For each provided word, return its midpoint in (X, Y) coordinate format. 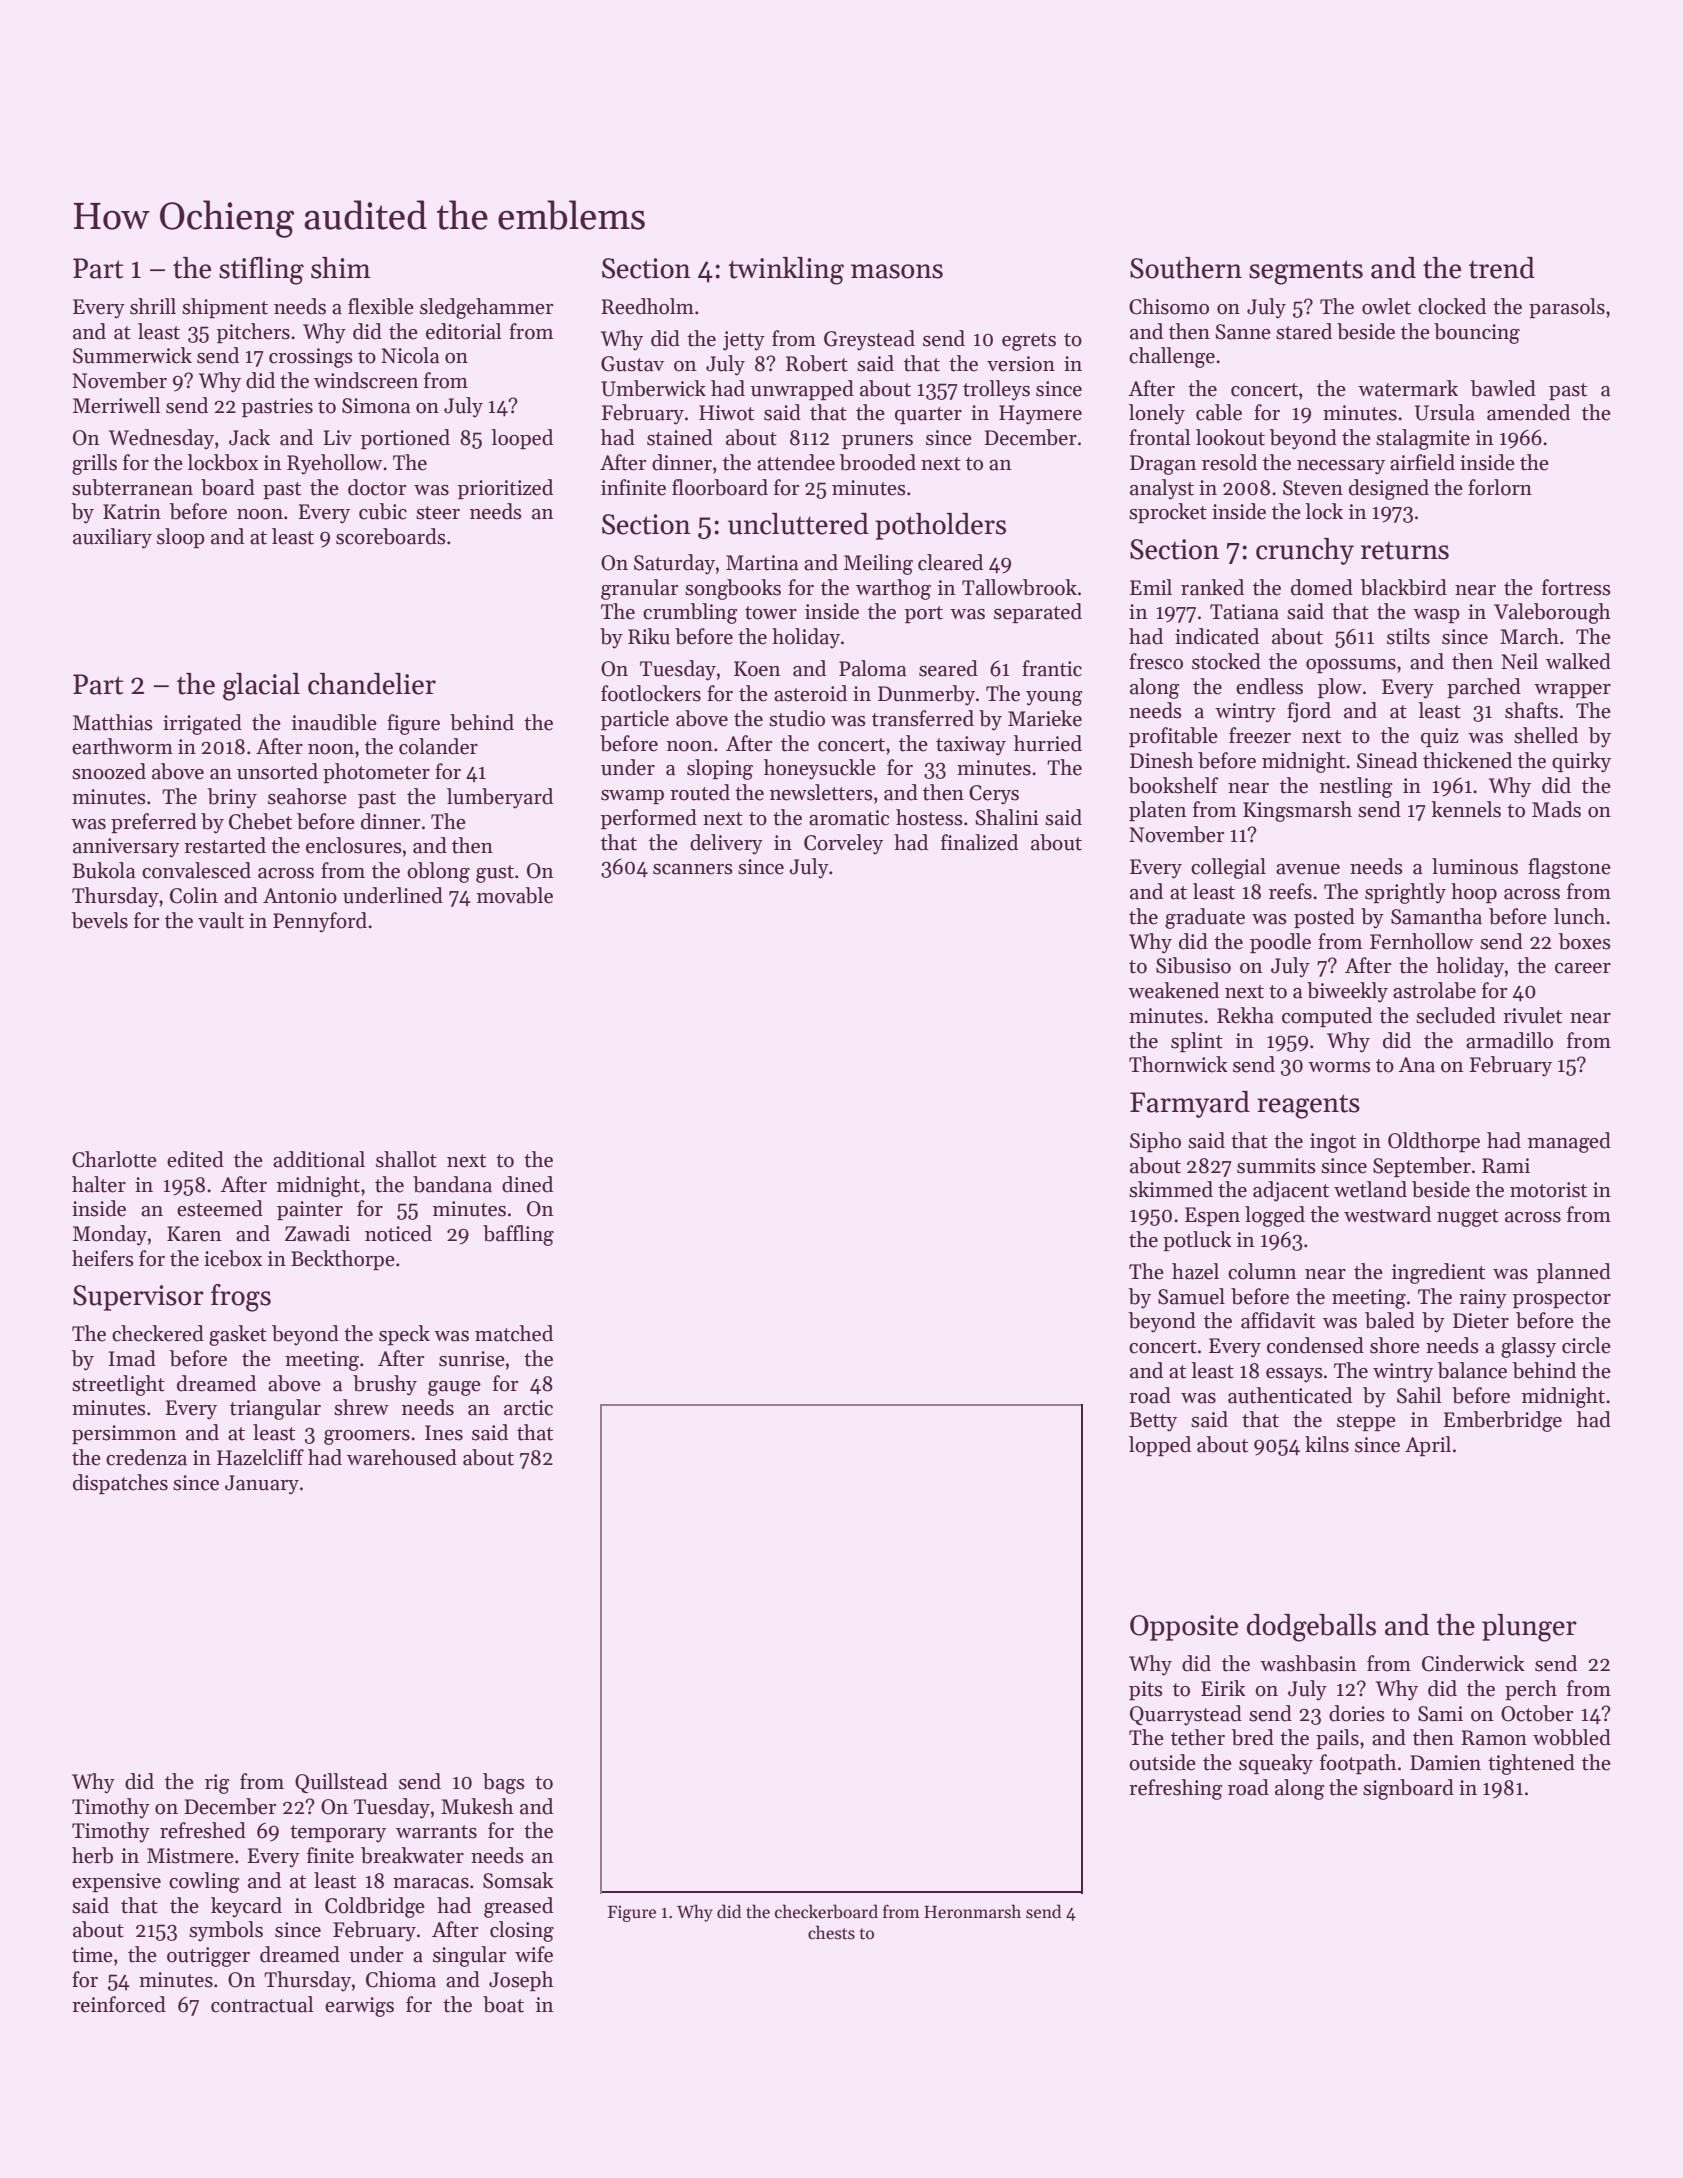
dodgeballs (1311, 1628)
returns (1405, 551)
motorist (1548, 1190)
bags (504, 1783)
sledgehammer (486, 308)
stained (680, 437)
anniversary (126, 848)
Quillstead (341, 1783)
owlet (1386, 306)
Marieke (1045, 718)
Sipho (1155, 1142)
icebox (233, 1258)
